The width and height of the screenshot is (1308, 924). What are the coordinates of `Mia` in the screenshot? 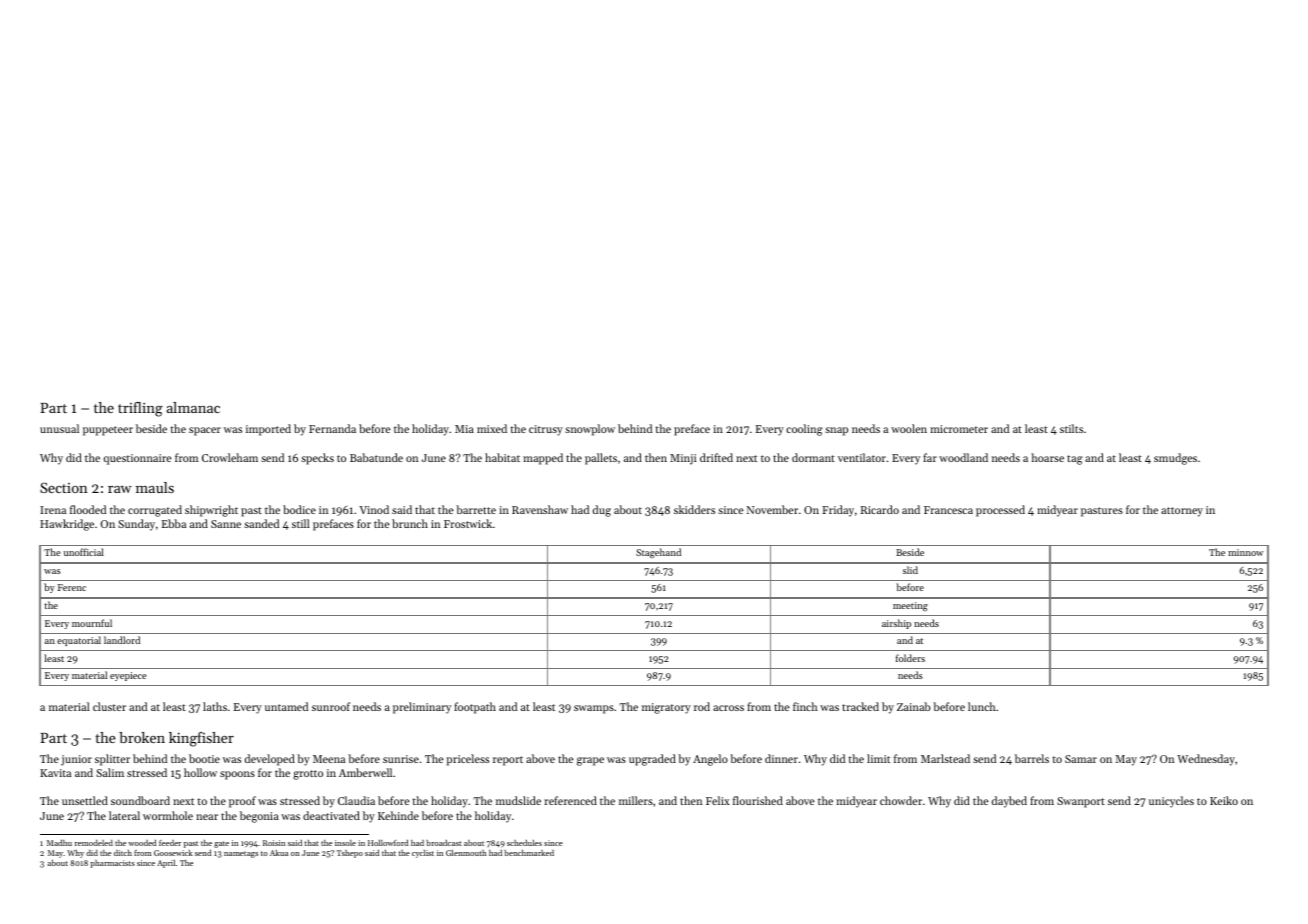 It's located at (464, 429).
